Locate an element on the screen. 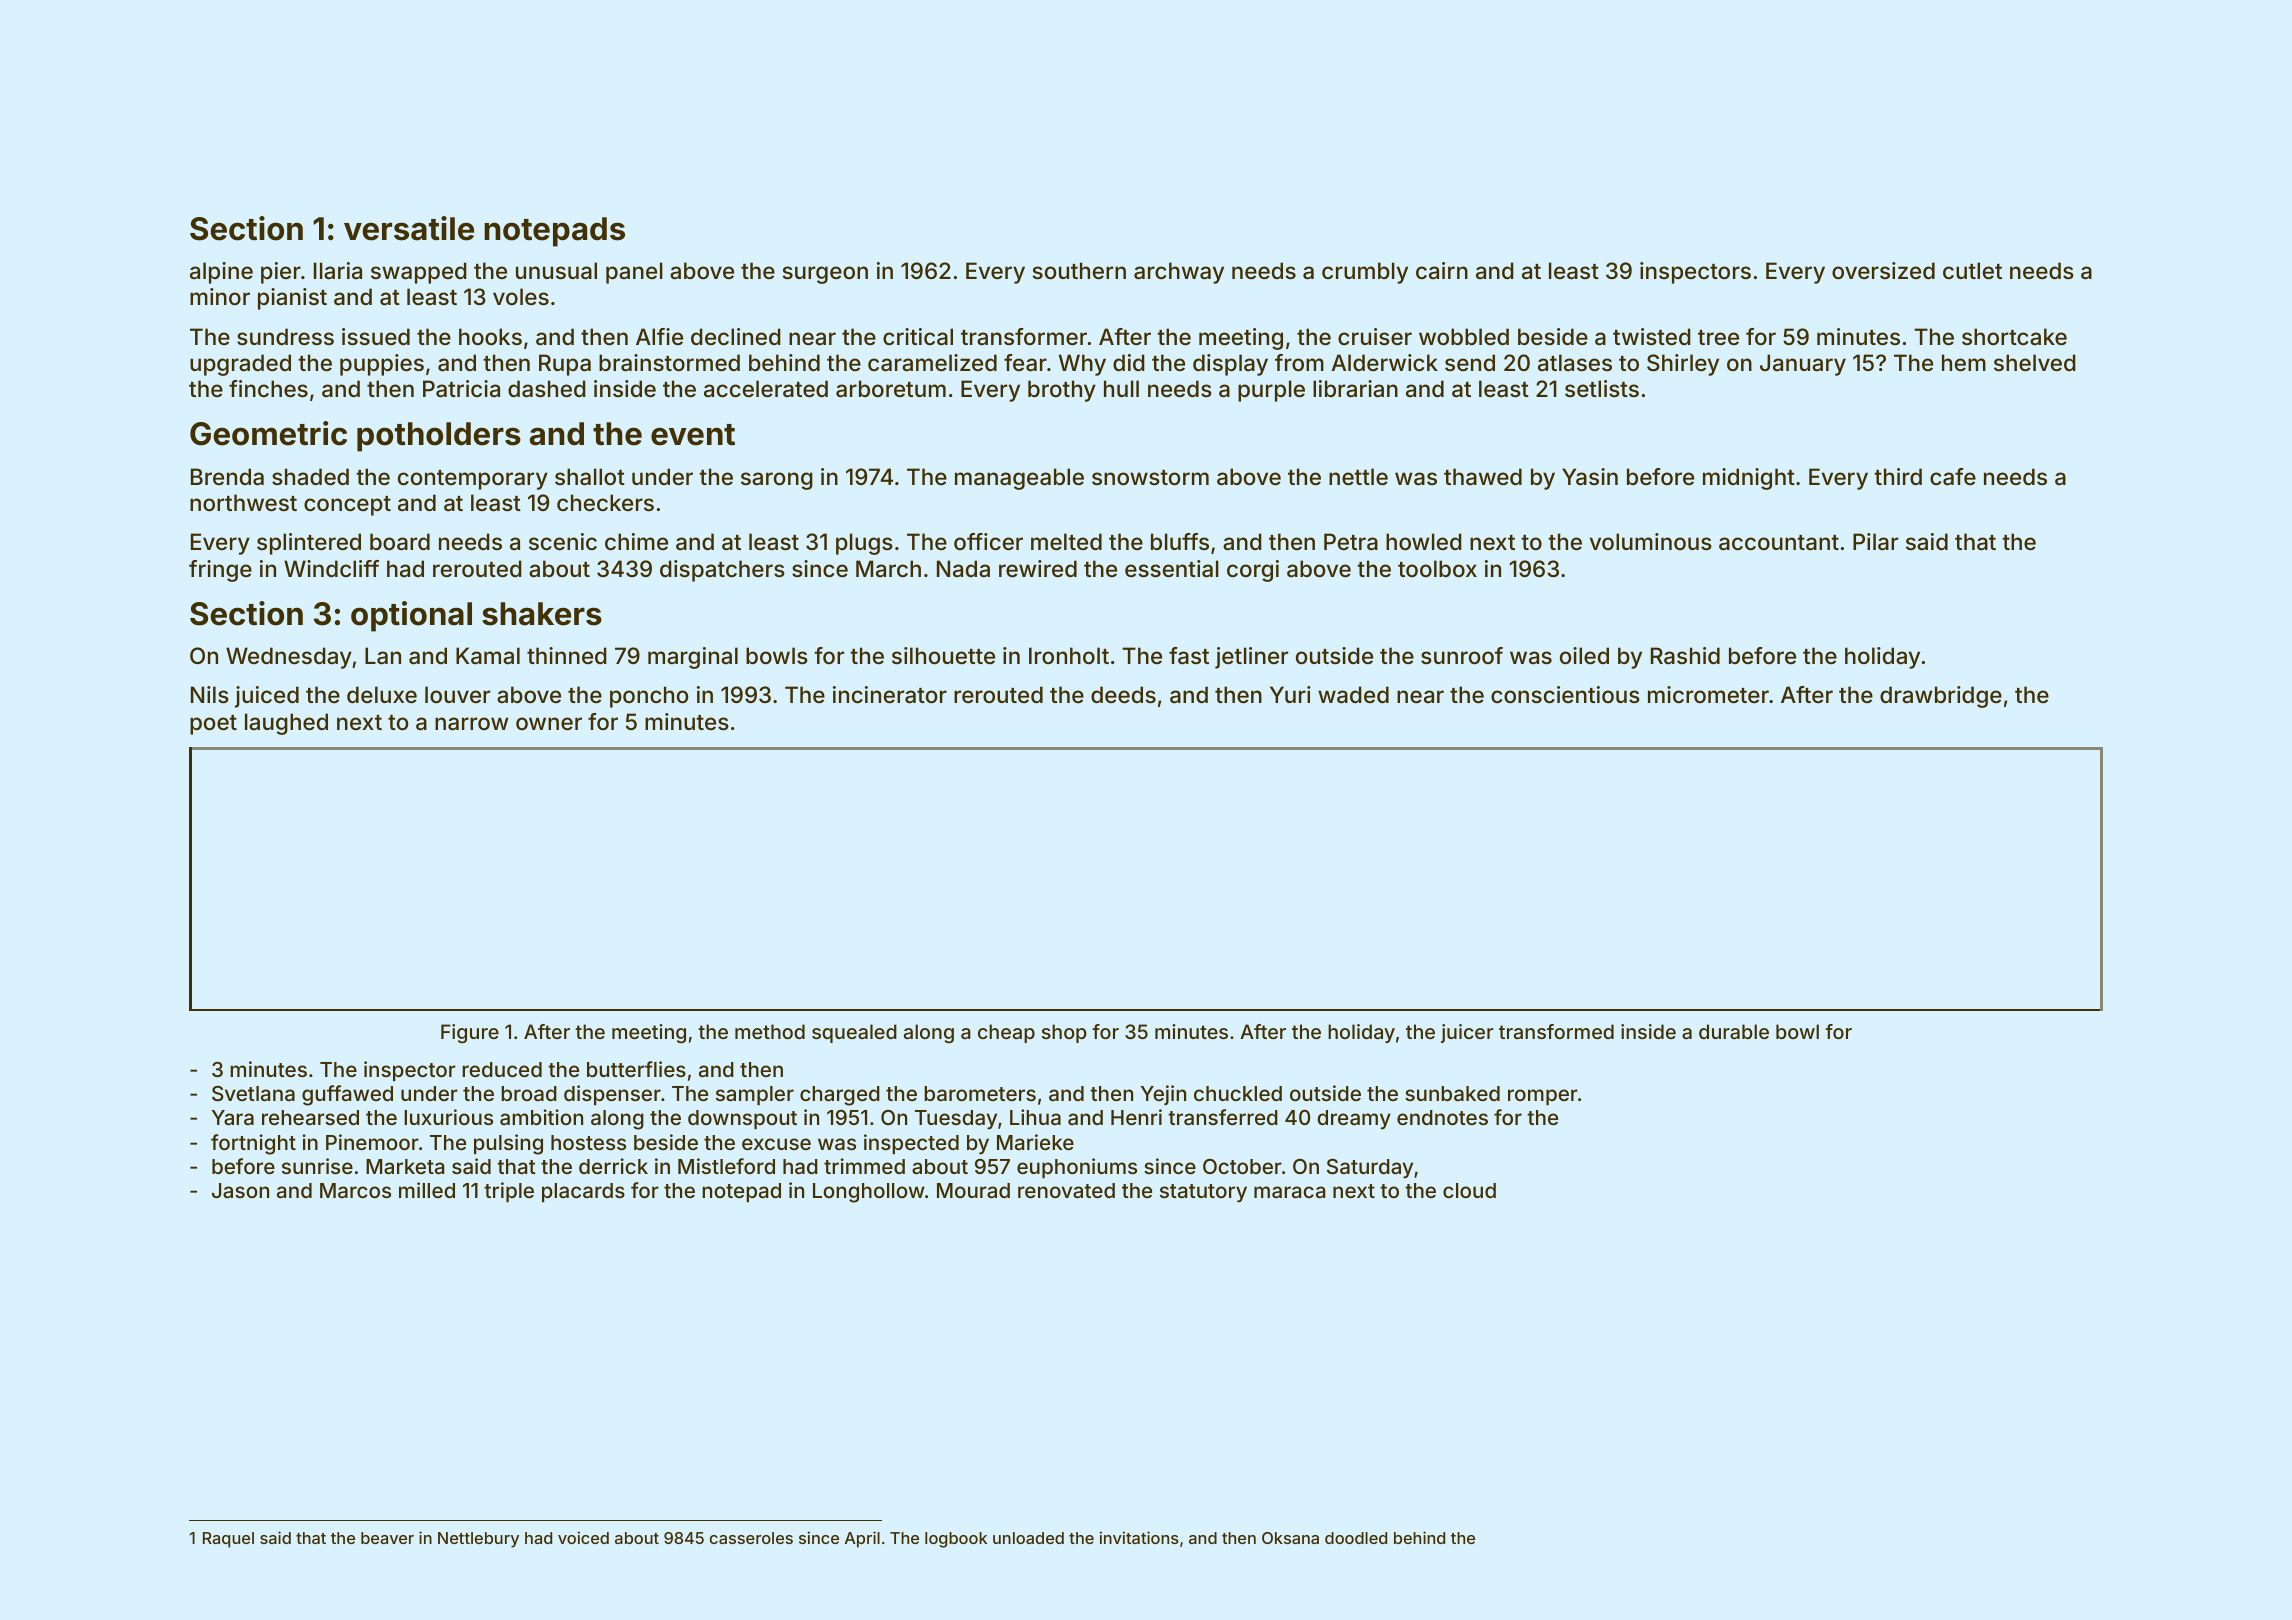  cloud is located at coordinates (1469, 1190).
